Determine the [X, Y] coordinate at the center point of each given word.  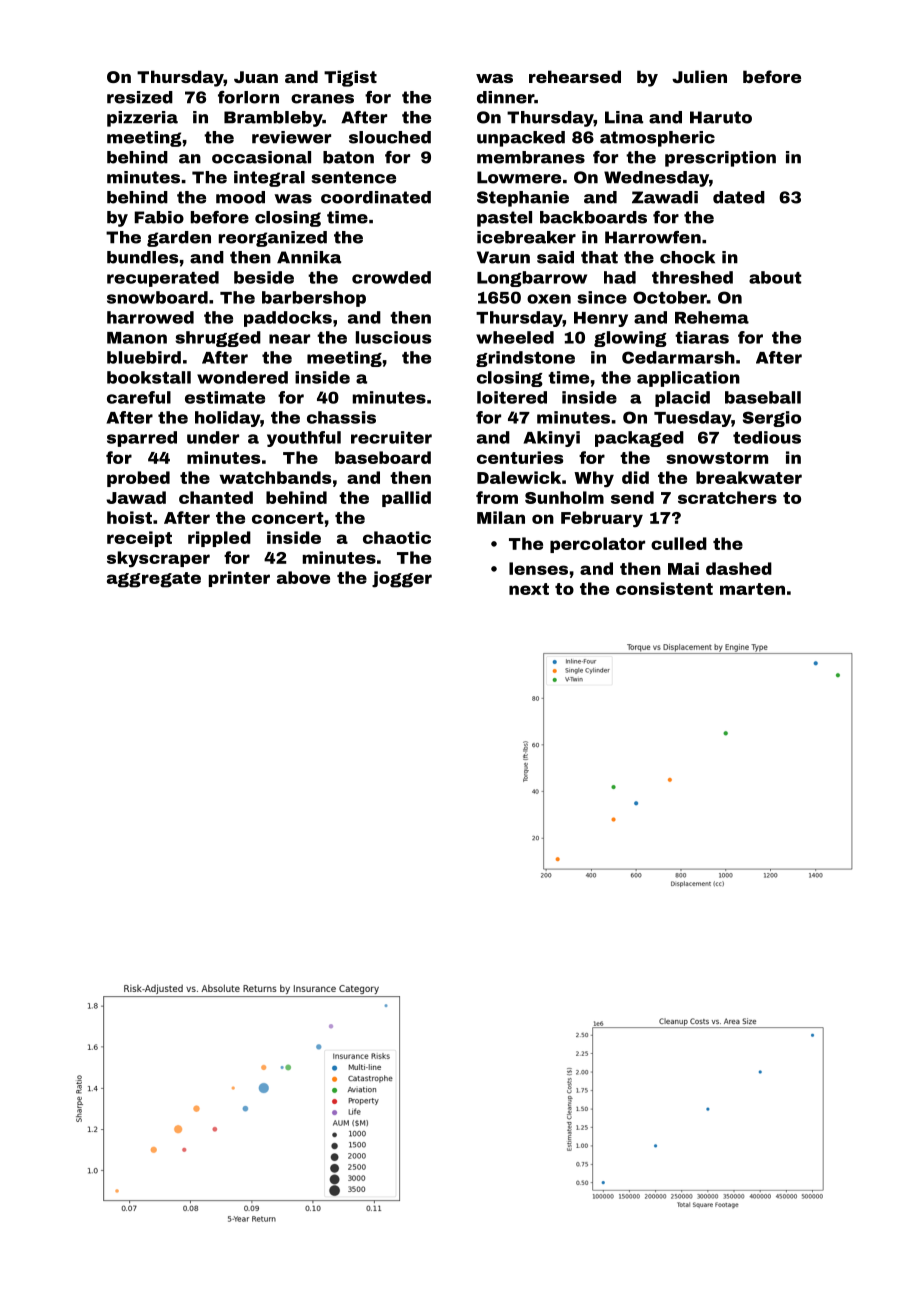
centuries [520, 457]
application [688, 379]
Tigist [350, 78]
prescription [720, 159]
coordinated [376, 197]
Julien [699, 76]
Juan [256, 77]
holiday [227, 419]
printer [239, 579]
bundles [142, 257]
